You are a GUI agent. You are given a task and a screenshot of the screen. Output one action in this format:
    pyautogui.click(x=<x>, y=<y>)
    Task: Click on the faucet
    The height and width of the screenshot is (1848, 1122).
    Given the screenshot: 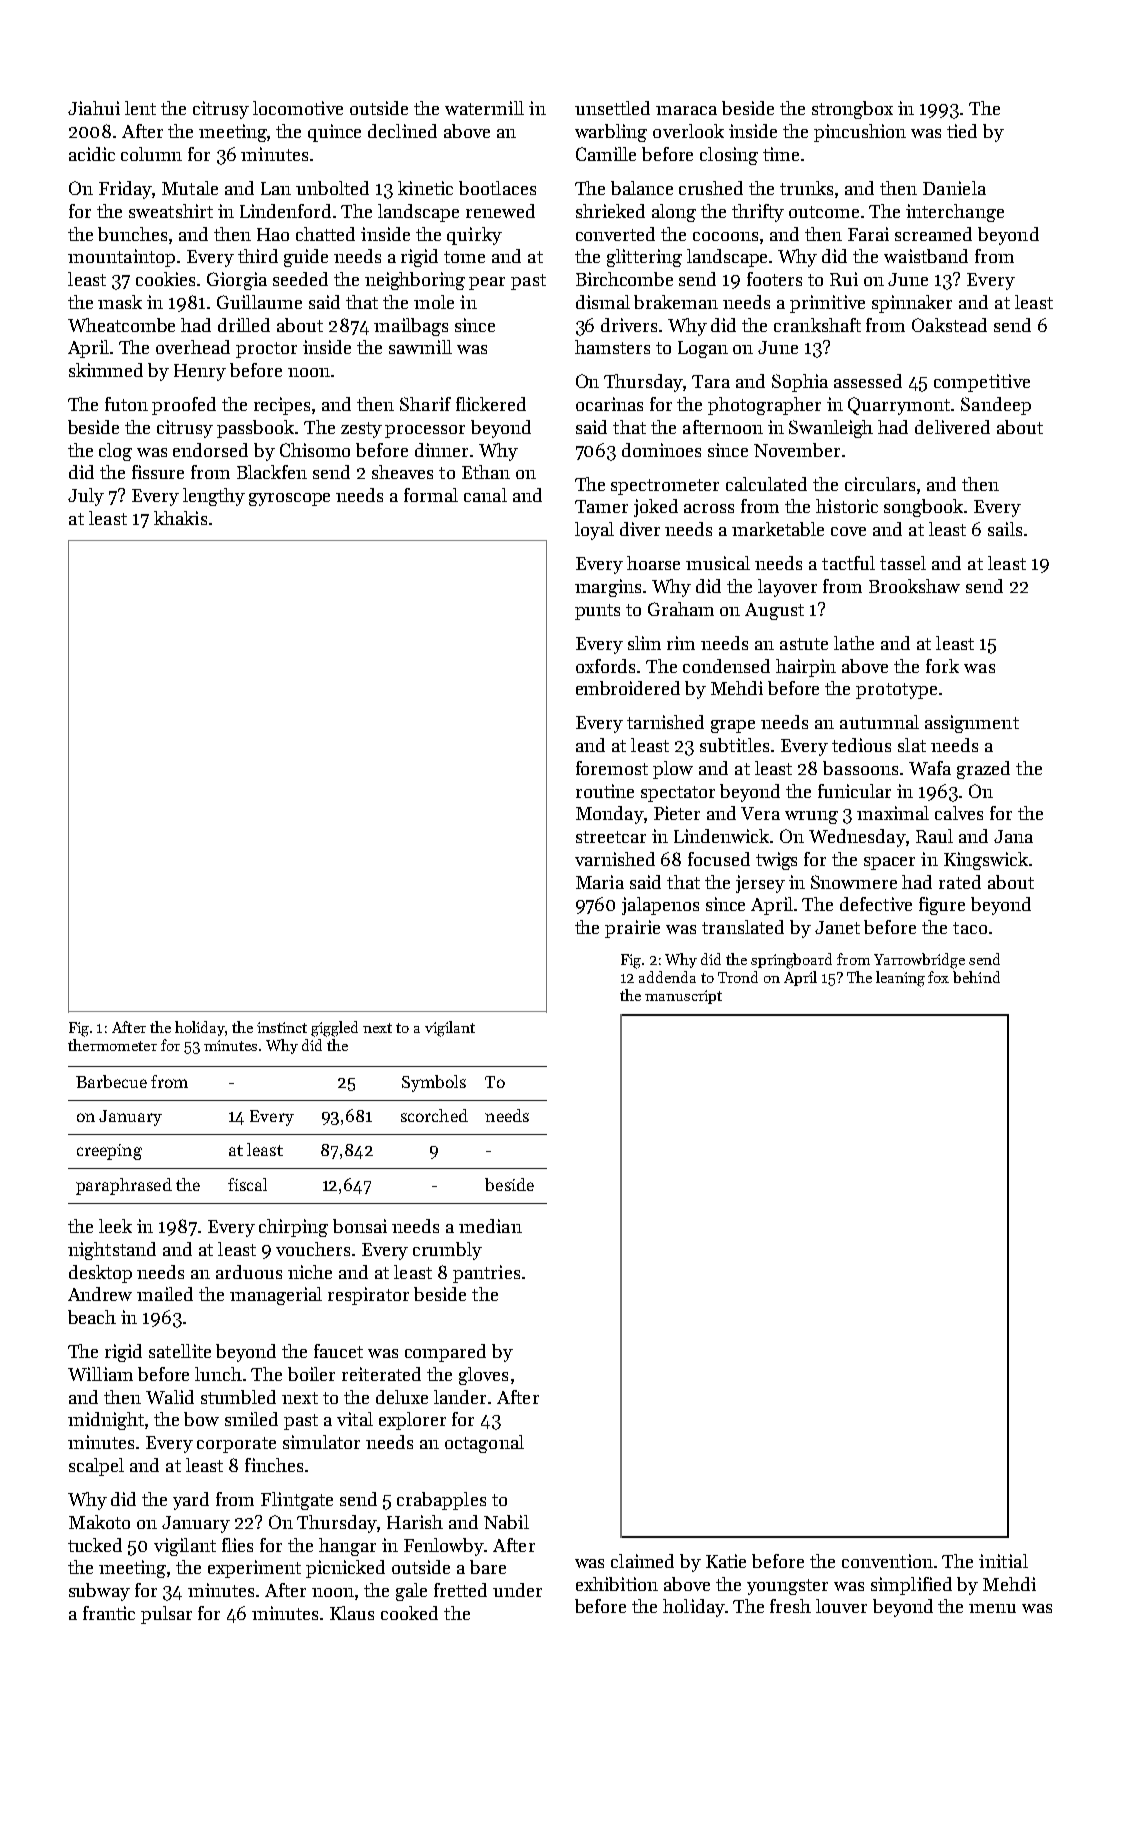 What is the action you would take?
    pyautogui.click(x=338, y=1351)
